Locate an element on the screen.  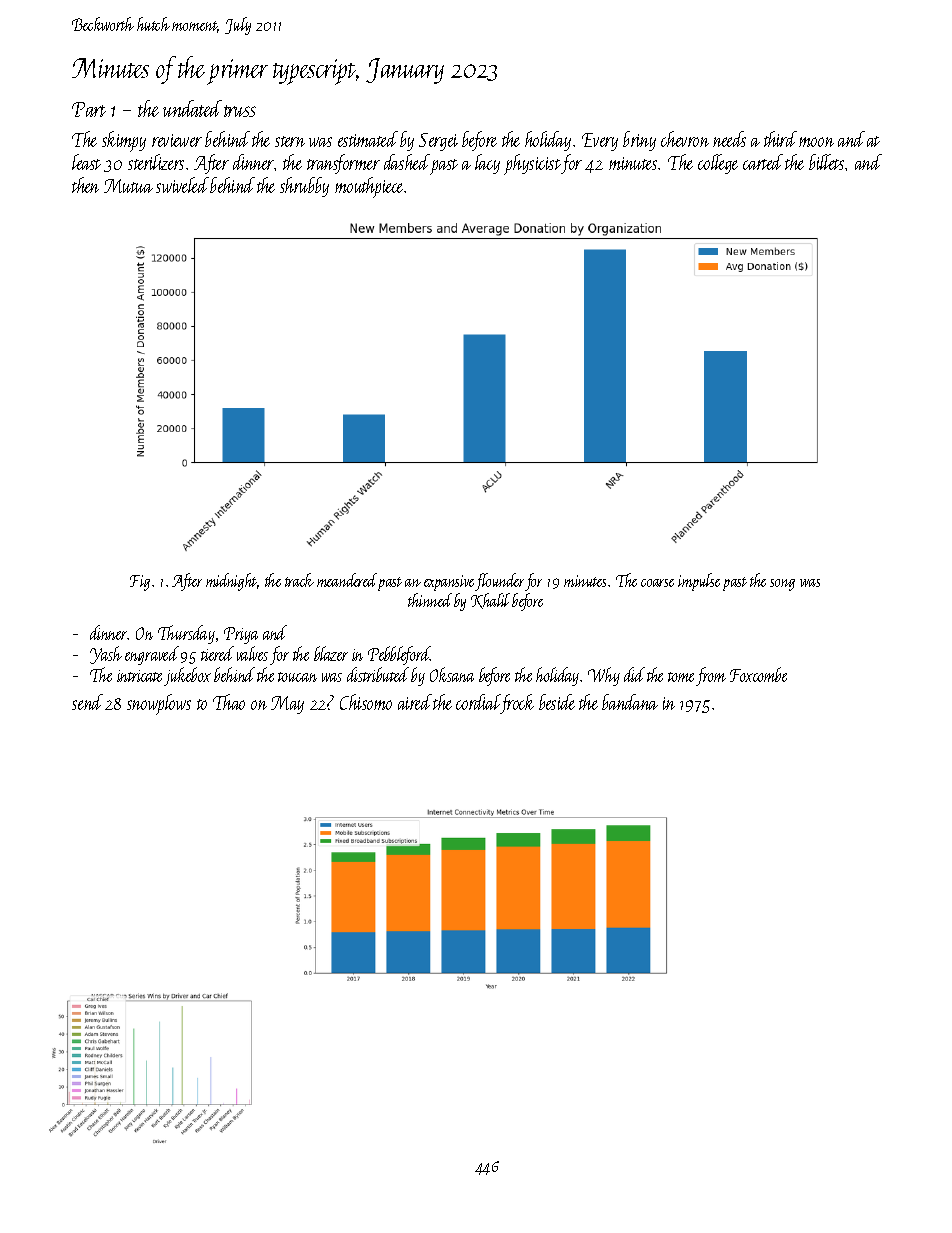
moon is located at coordinates (816, 142).
